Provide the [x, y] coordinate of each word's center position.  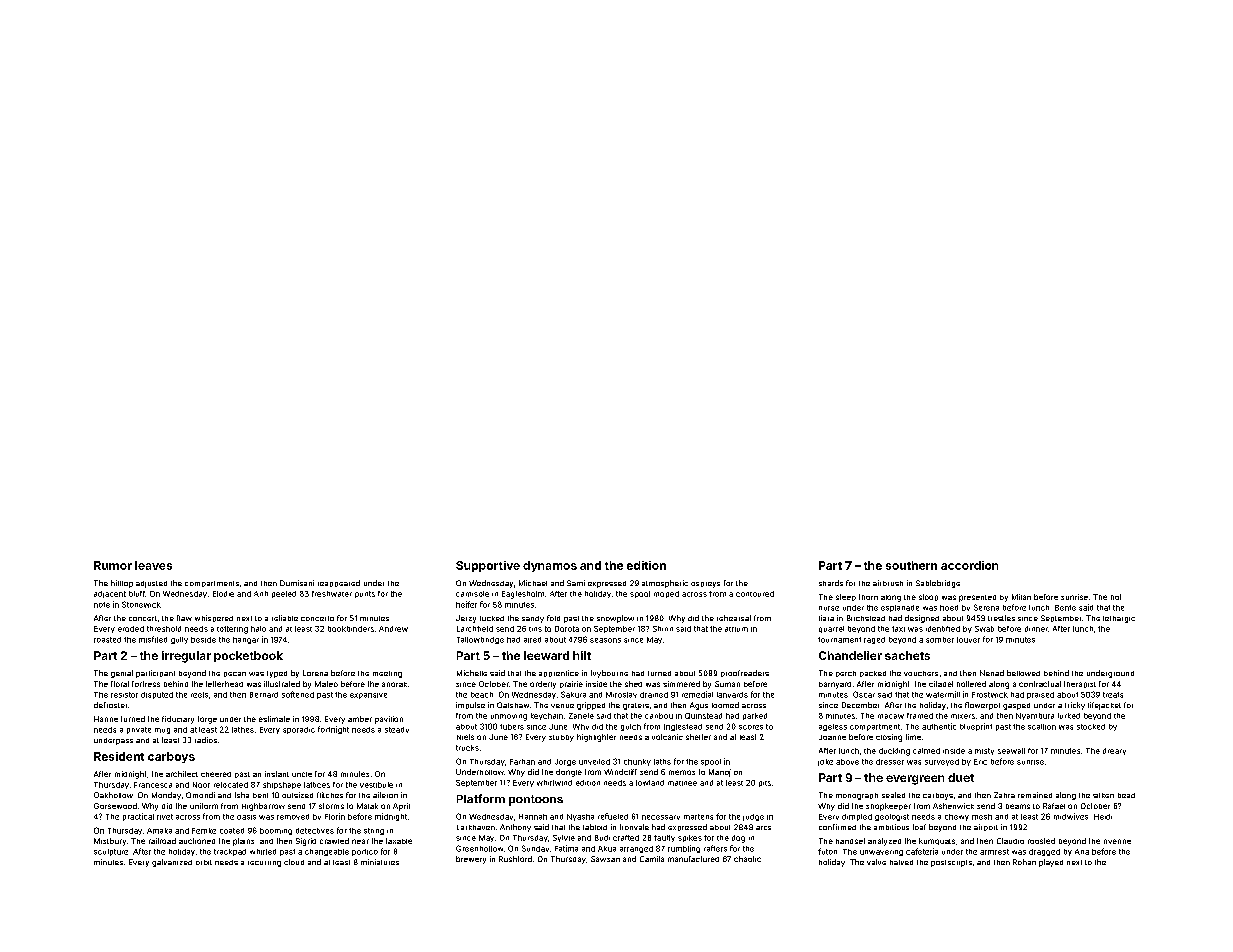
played [1051, 863]
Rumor [113, 565]
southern [911, 565]
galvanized [172, 863]
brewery [471, 860]
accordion [969, 565]
